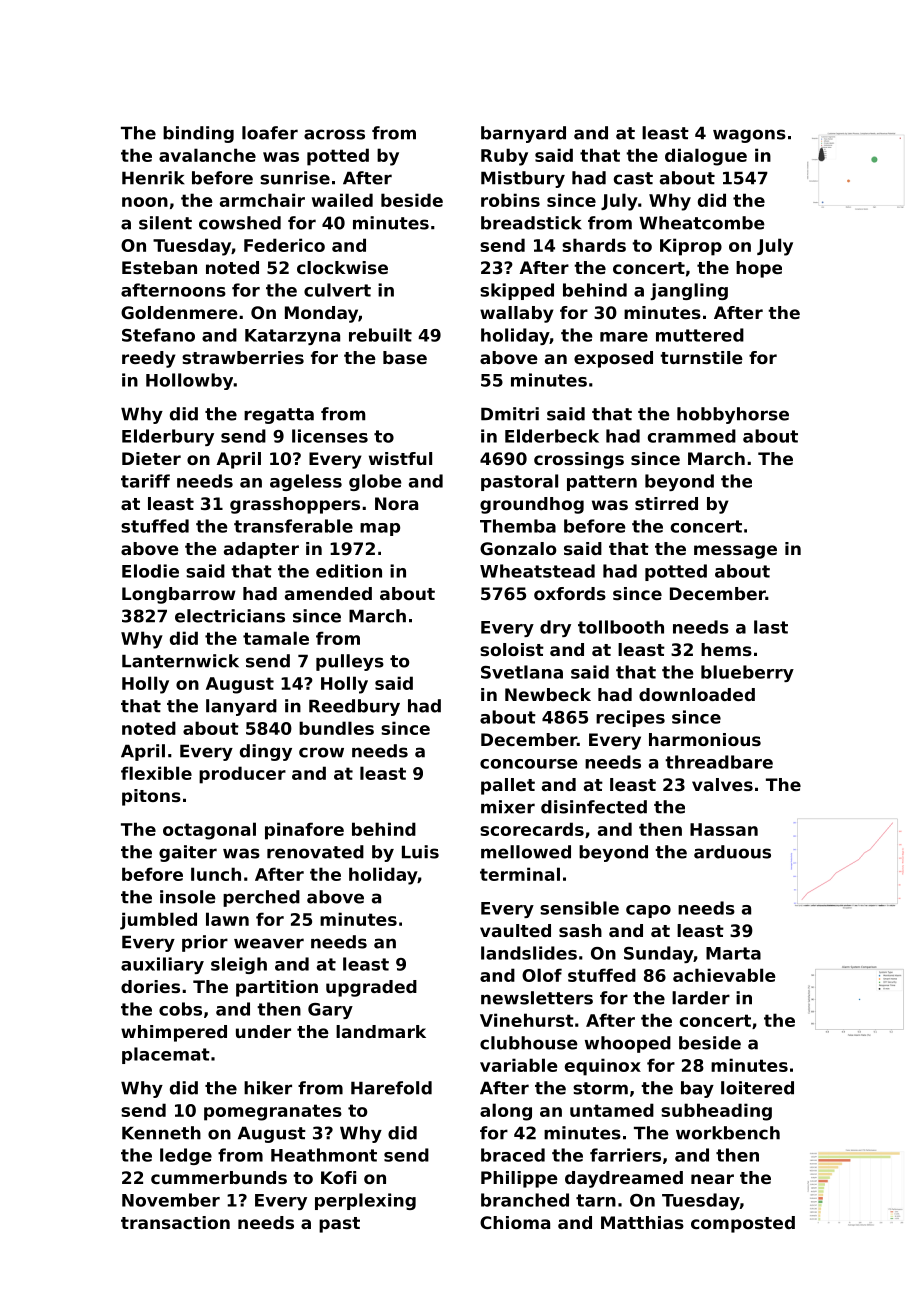  I want to click on Luis, so click(420, 852).
